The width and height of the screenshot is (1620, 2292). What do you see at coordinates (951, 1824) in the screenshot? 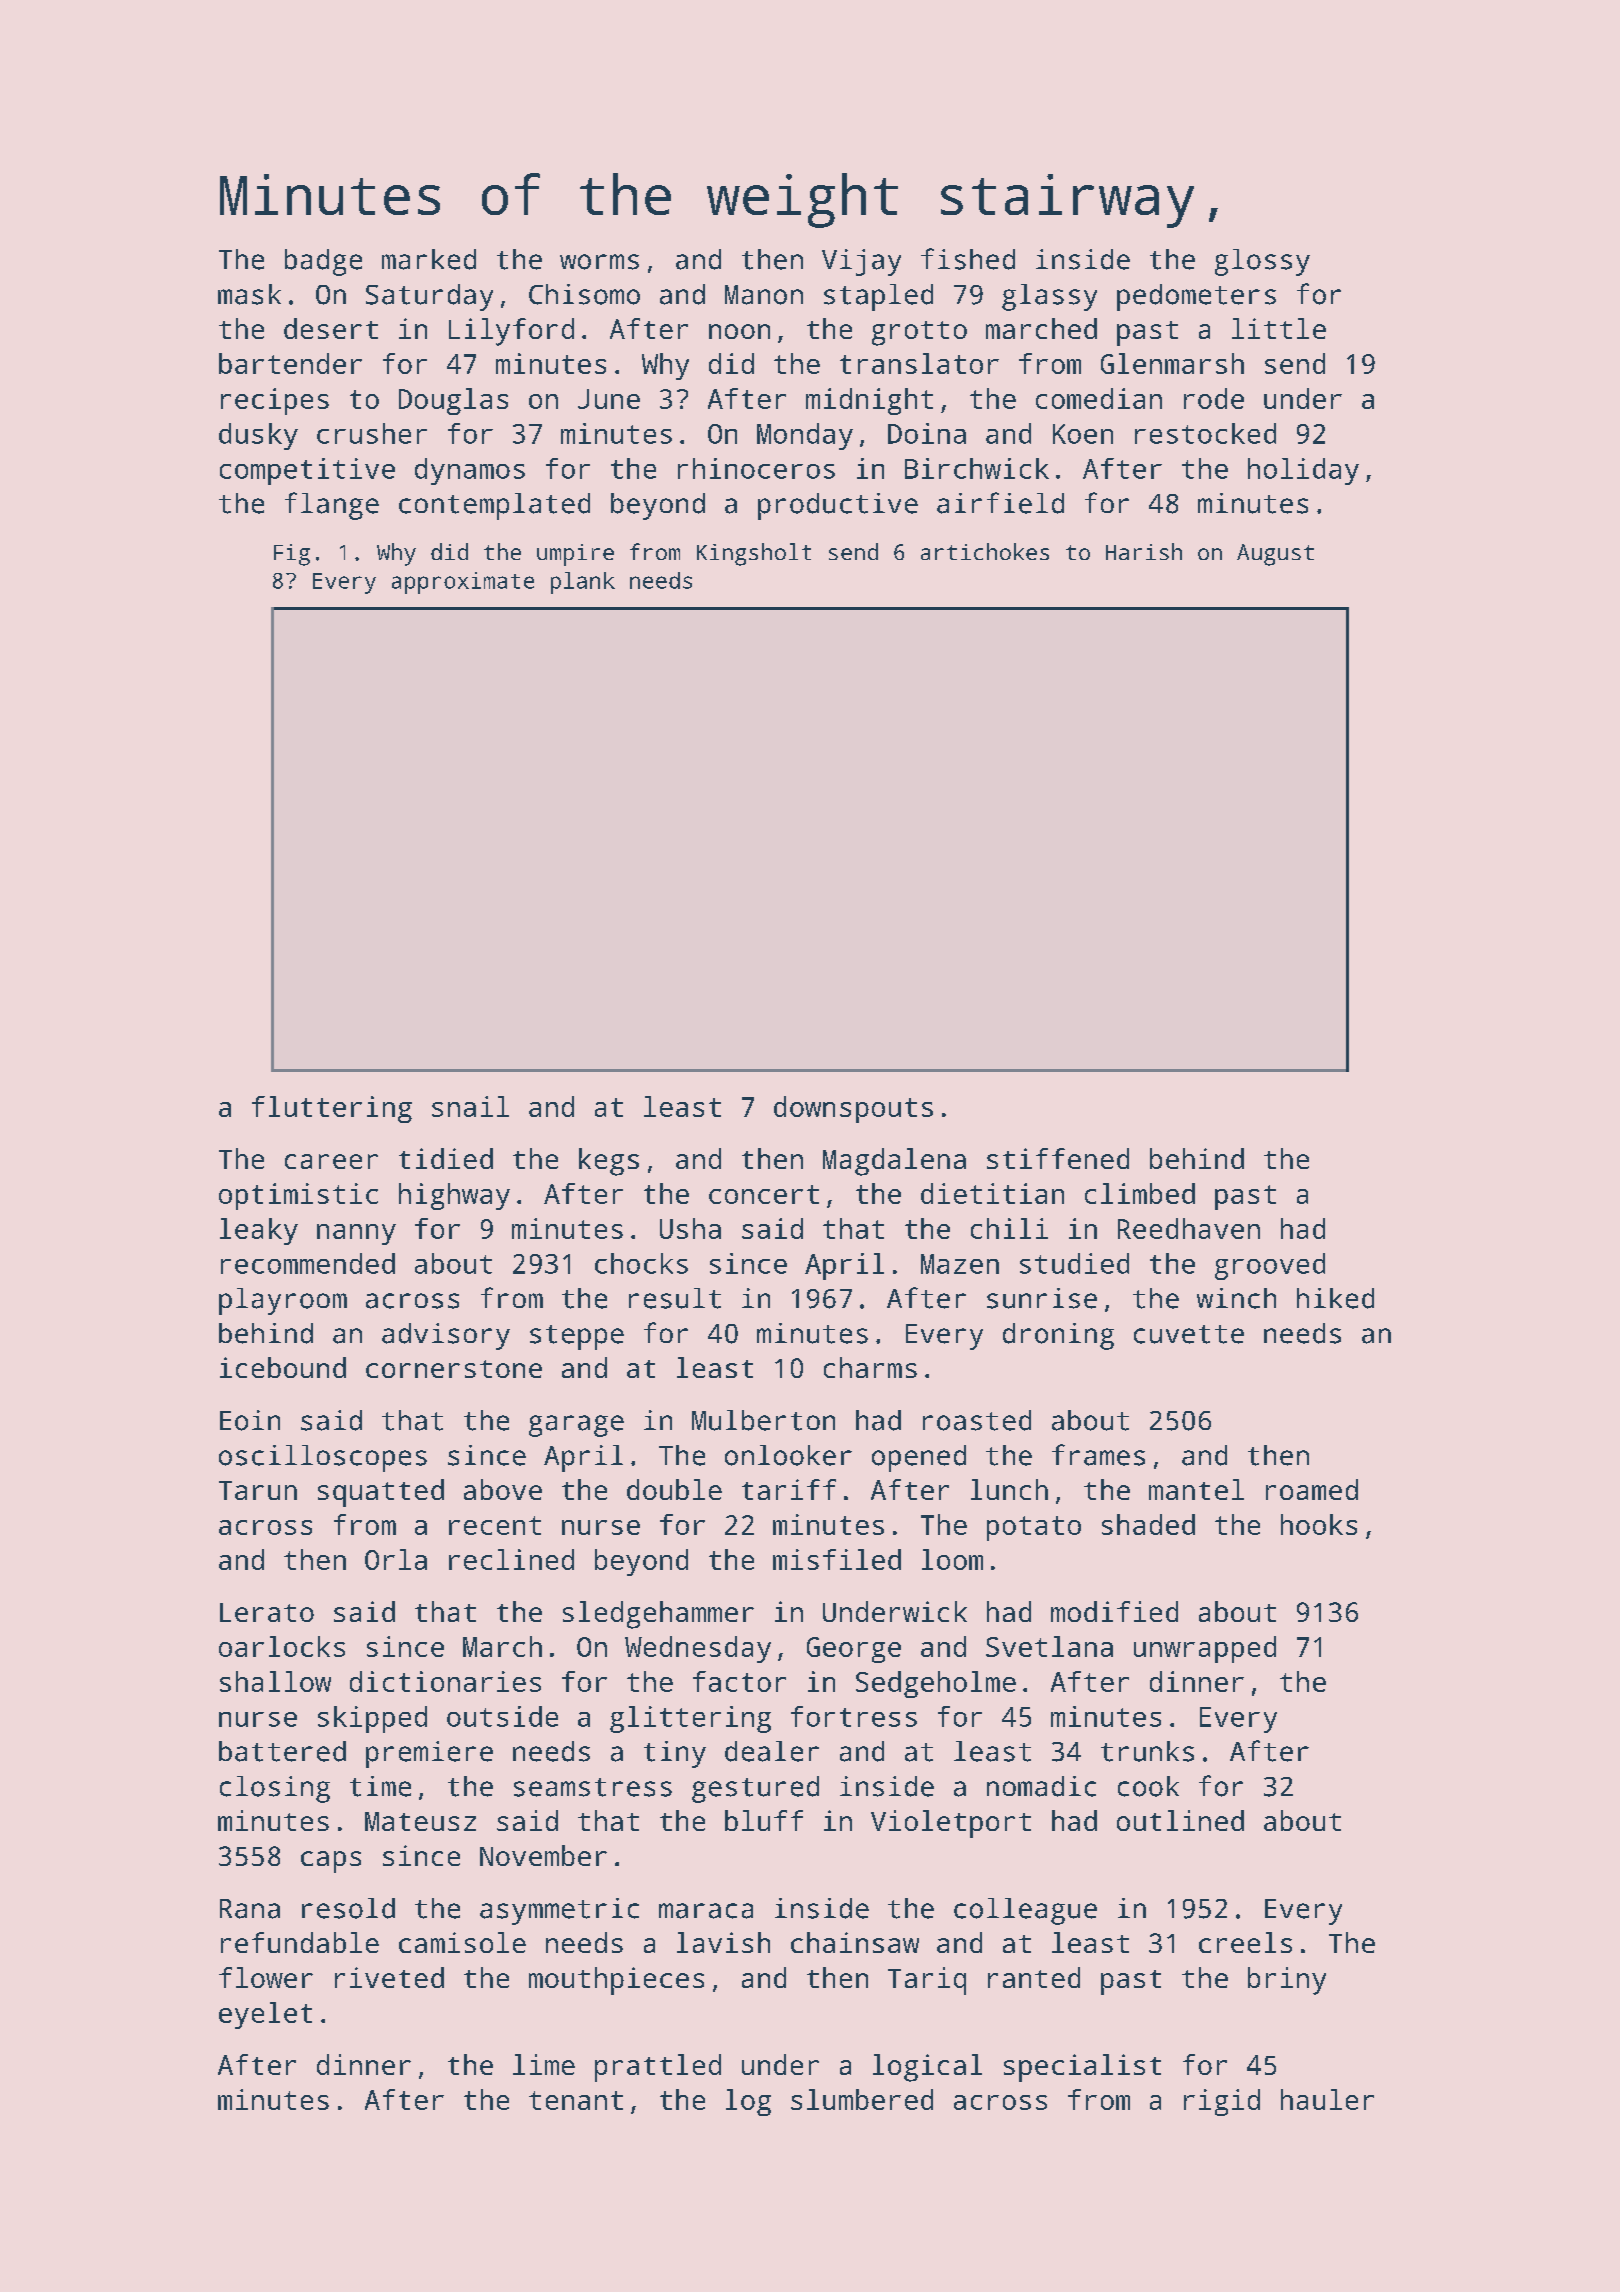
I see `Violetport` at bounding box center [951, 1824].
